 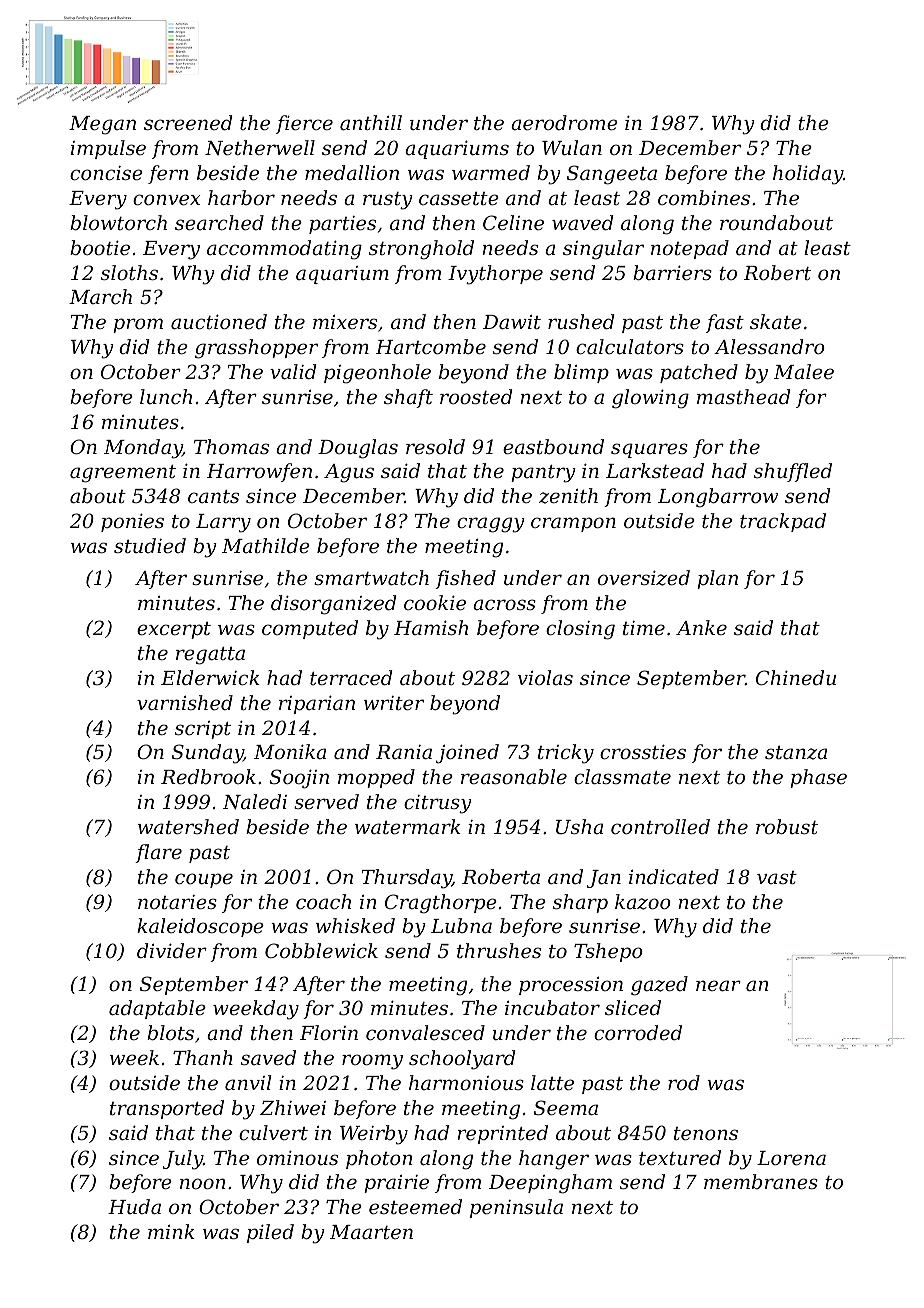 I want to click on Celine, so click(x=513, y=222).
